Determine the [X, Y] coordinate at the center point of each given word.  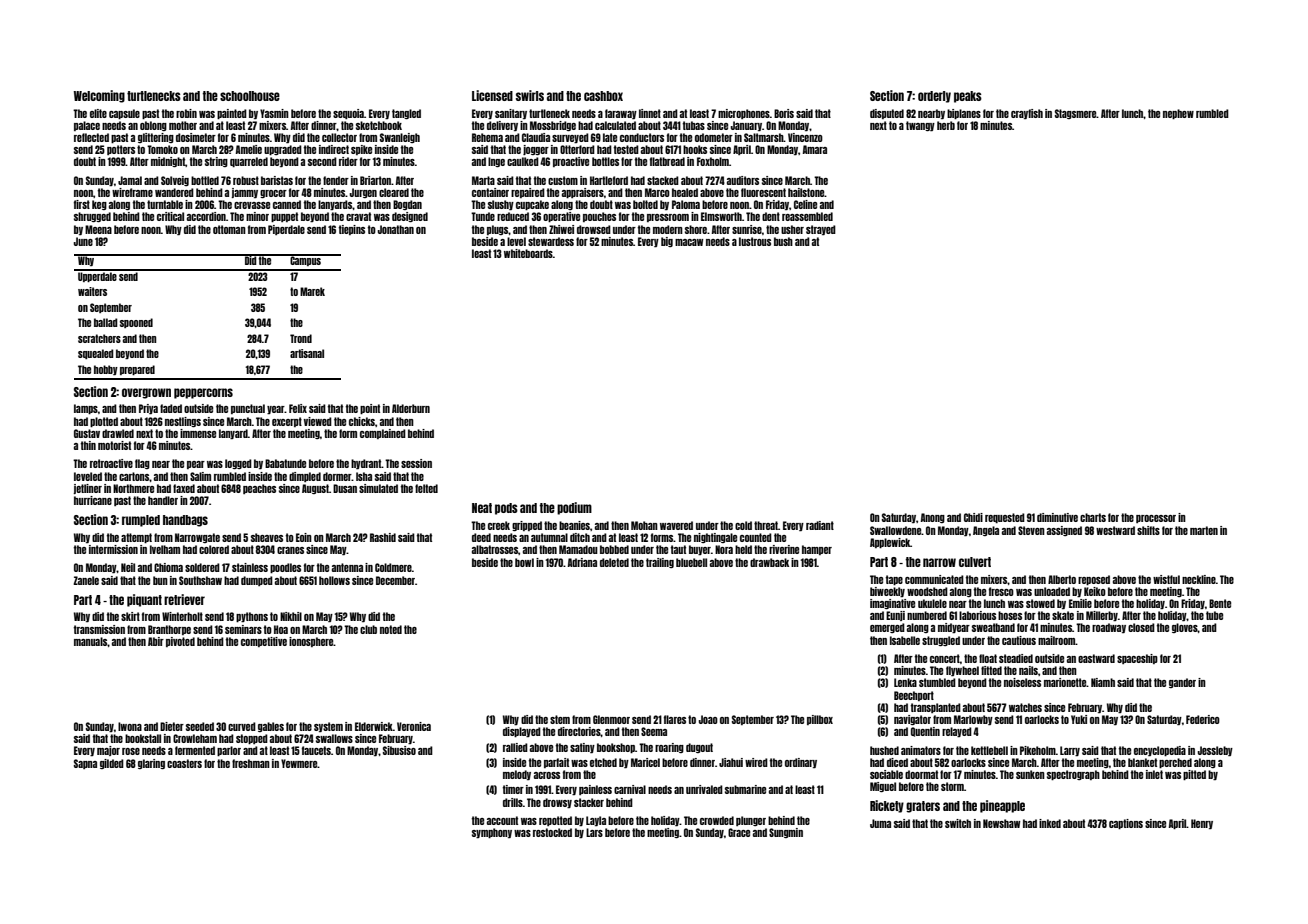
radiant [820, 525]
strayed [821, 230]
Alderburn [411, 408]
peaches [259, 489]
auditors [743, 180]
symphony [492, 833]
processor [1156, 519]
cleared [394, 192]
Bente [1220, 603]
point [370, 409]
